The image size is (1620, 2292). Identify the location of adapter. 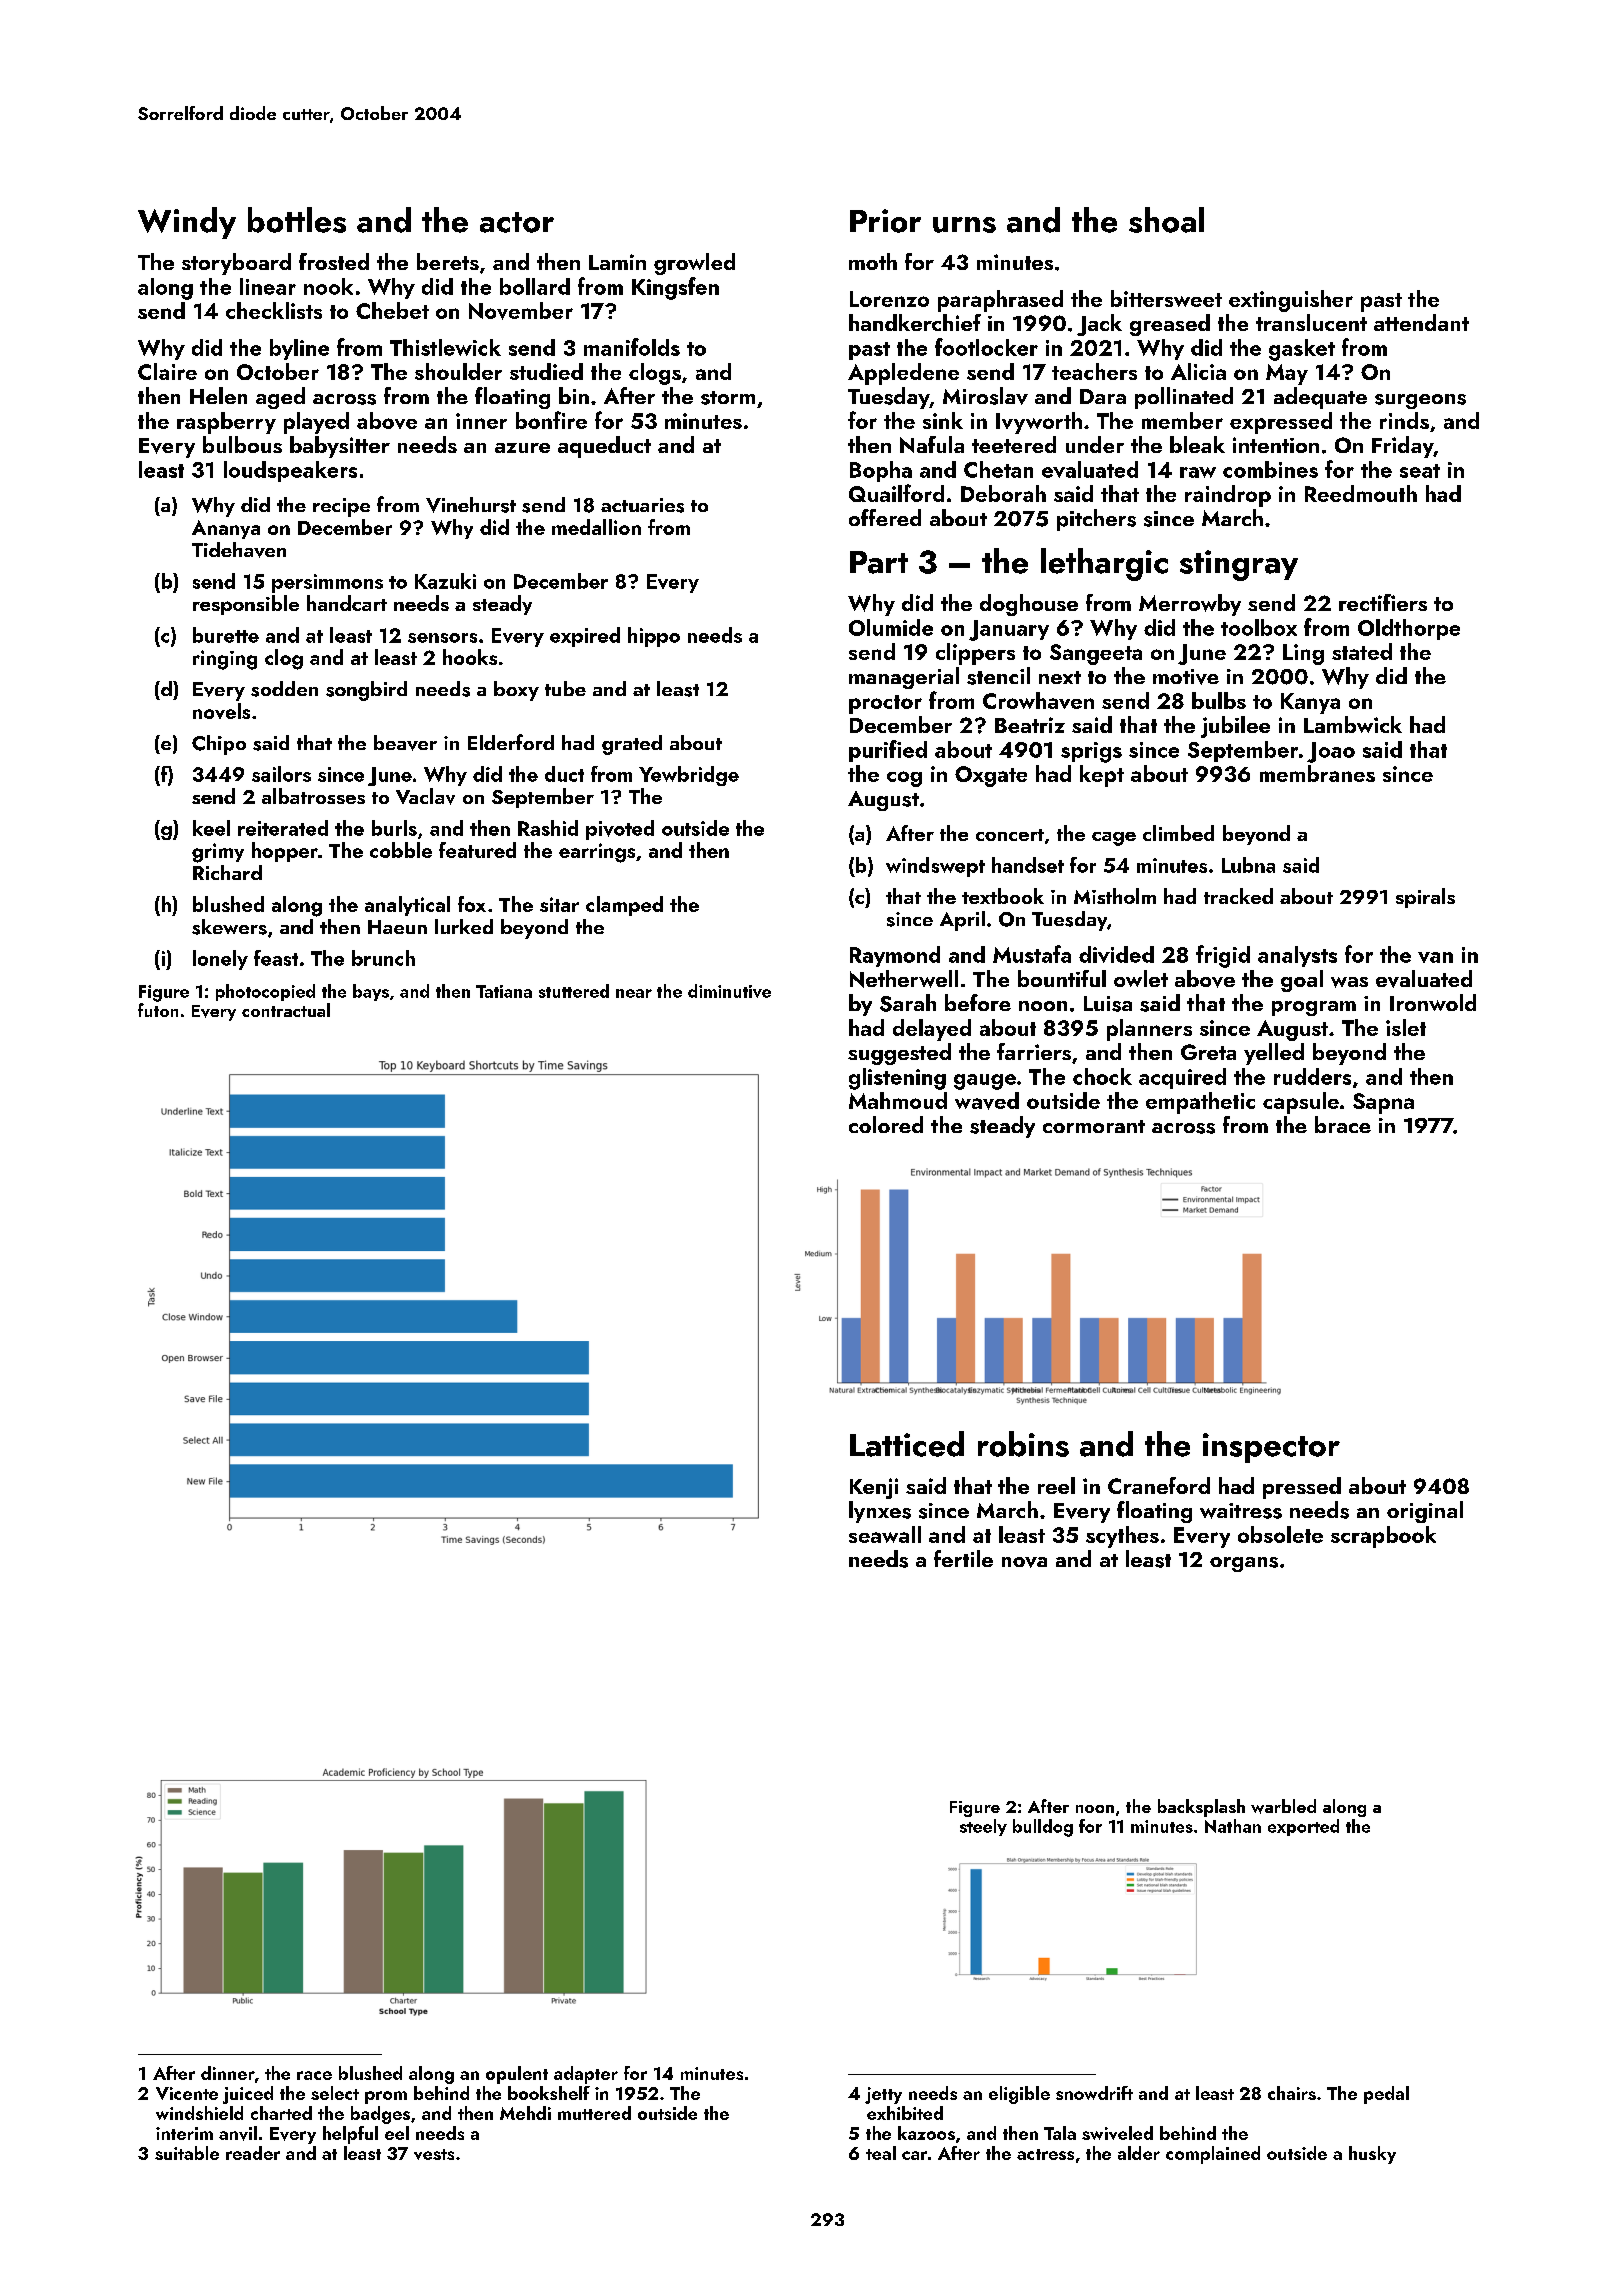
(586, 2075).
